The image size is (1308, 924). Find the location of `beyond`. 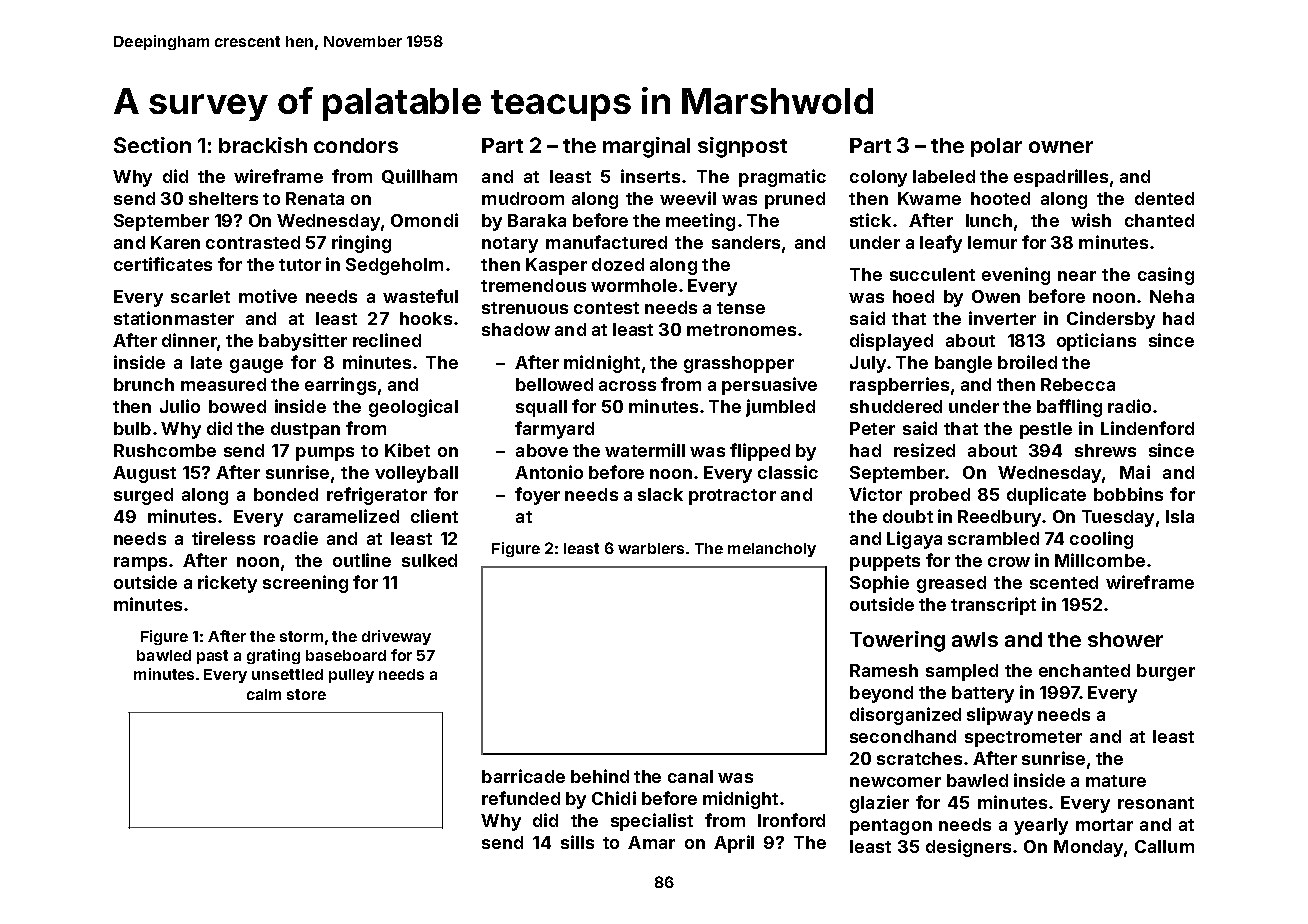

beyond is located at coordinates (881, 694).
